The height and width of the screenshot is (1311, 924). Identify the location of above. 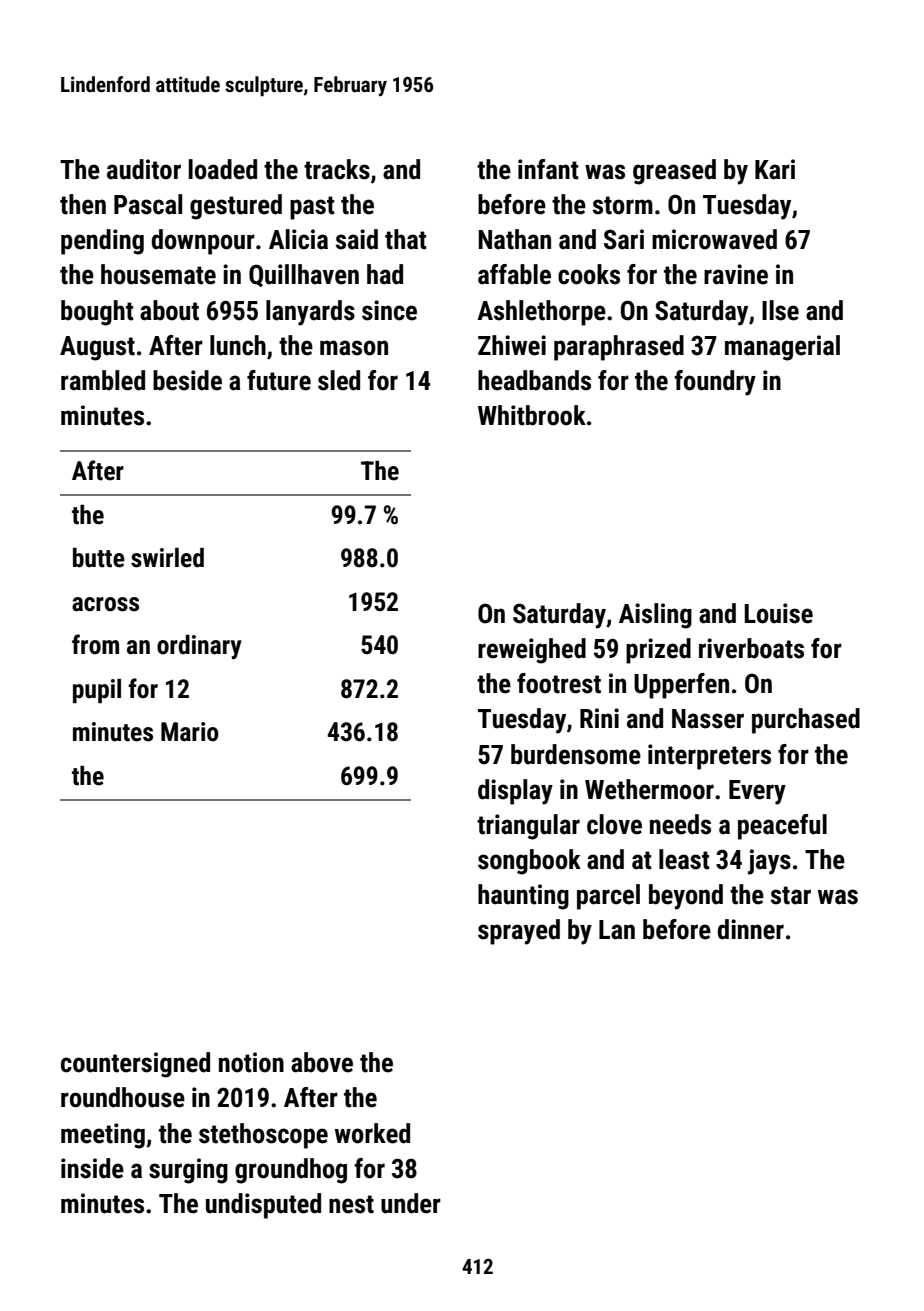
(322, 1062).
